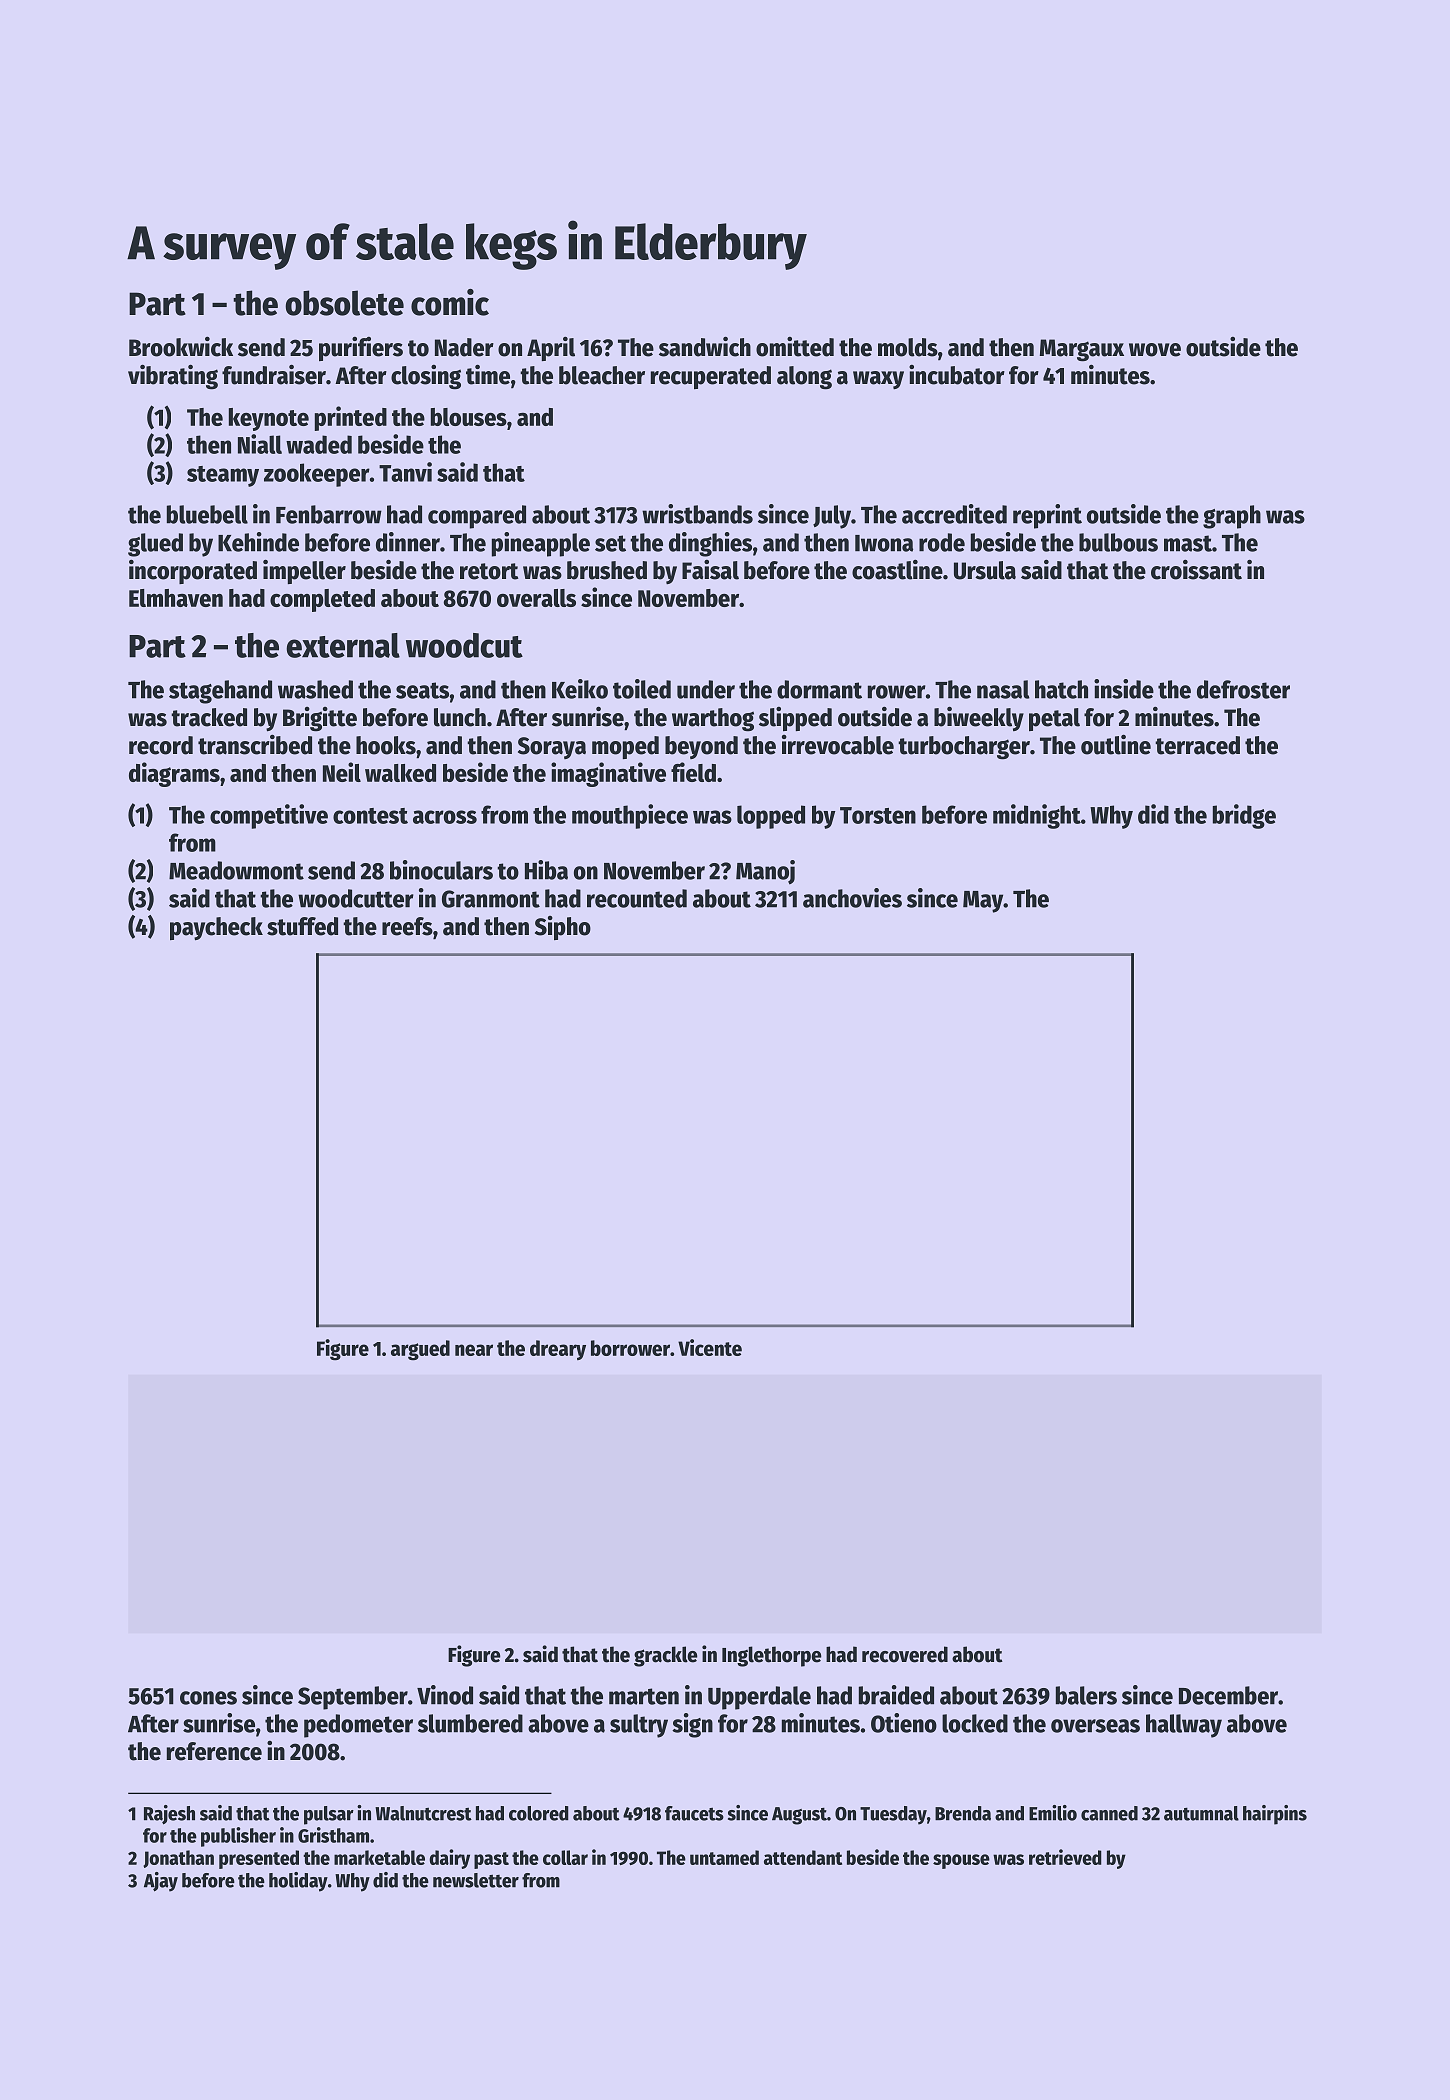 The image size is (1450, 2100). What do you see at coordinates (1244, 816) in the image?
I see `bridge` at bounding box center [1244, 816].
